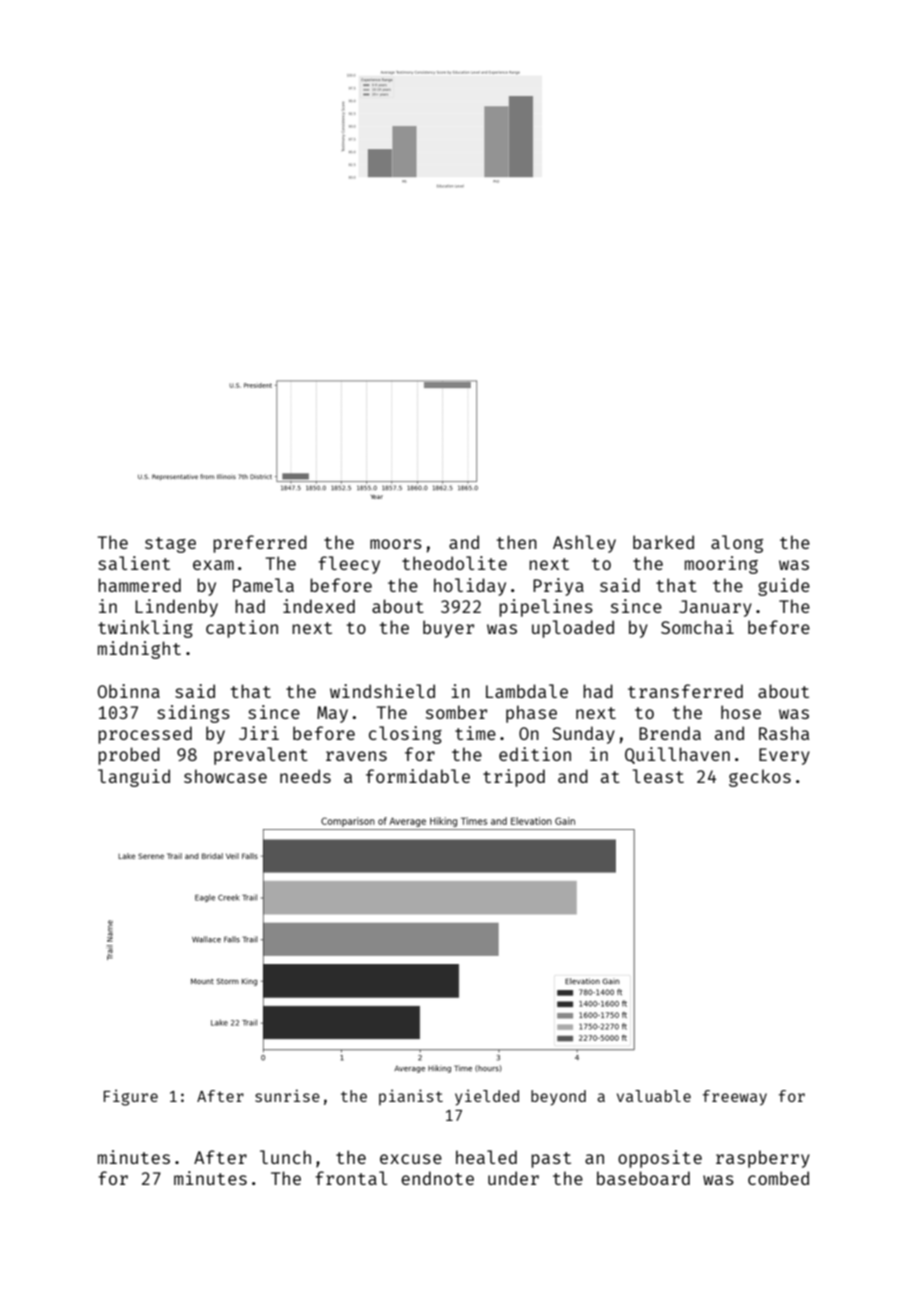  I want to click on closing, so click(405, 735).
